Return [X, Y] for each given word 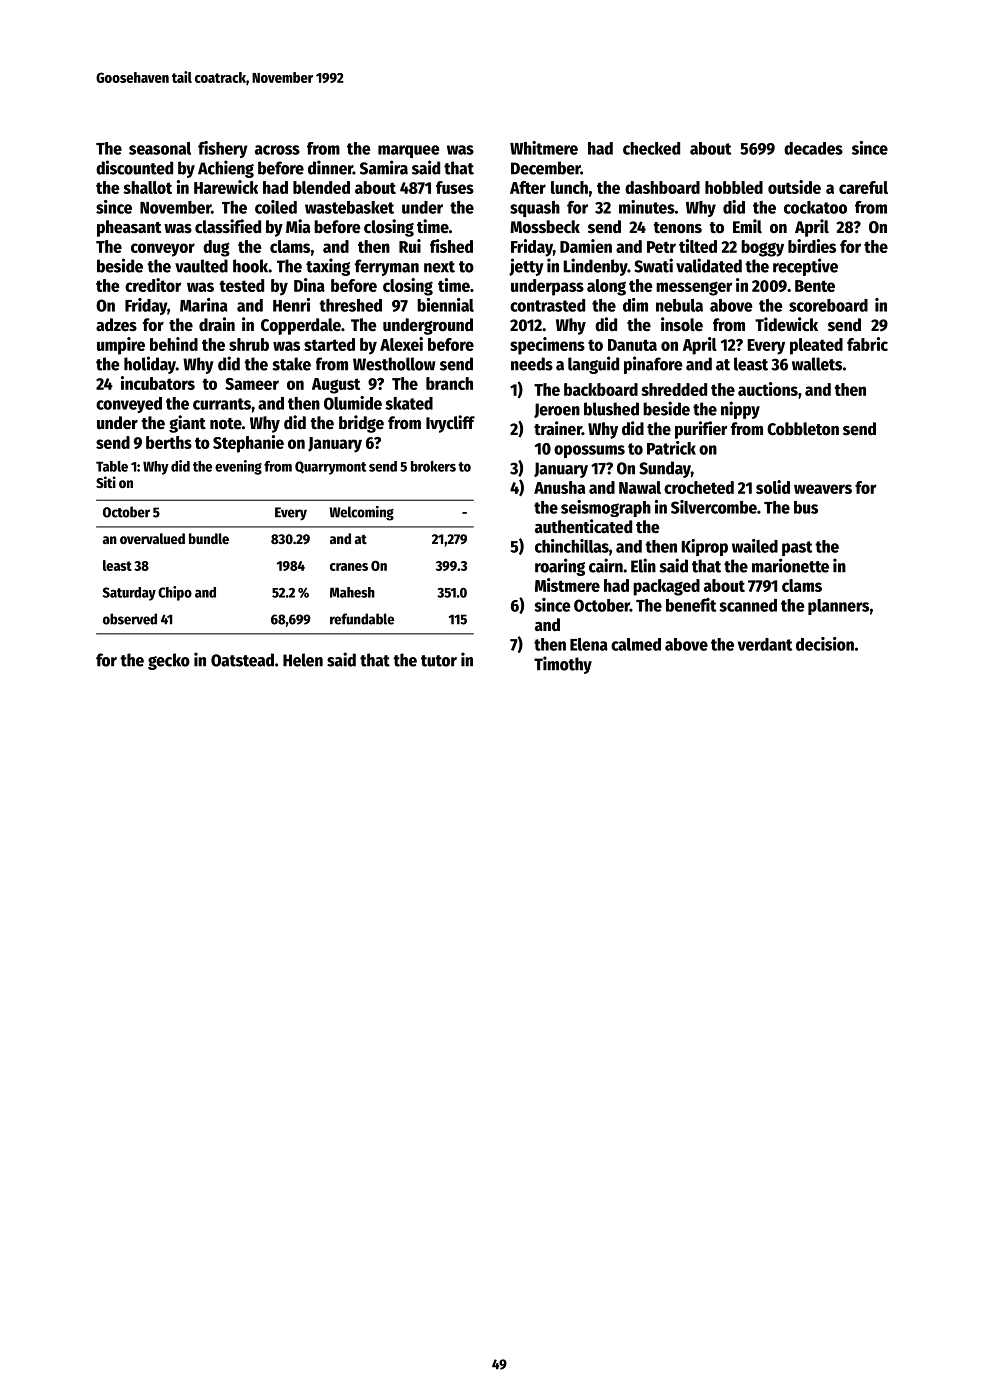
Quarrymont [330, 468]
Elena [589, 644]
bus [806, 507]
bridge [361, 424]
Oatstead [242, 660]
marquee [409, 151]
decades [813, 148]
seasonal [160, 148]
